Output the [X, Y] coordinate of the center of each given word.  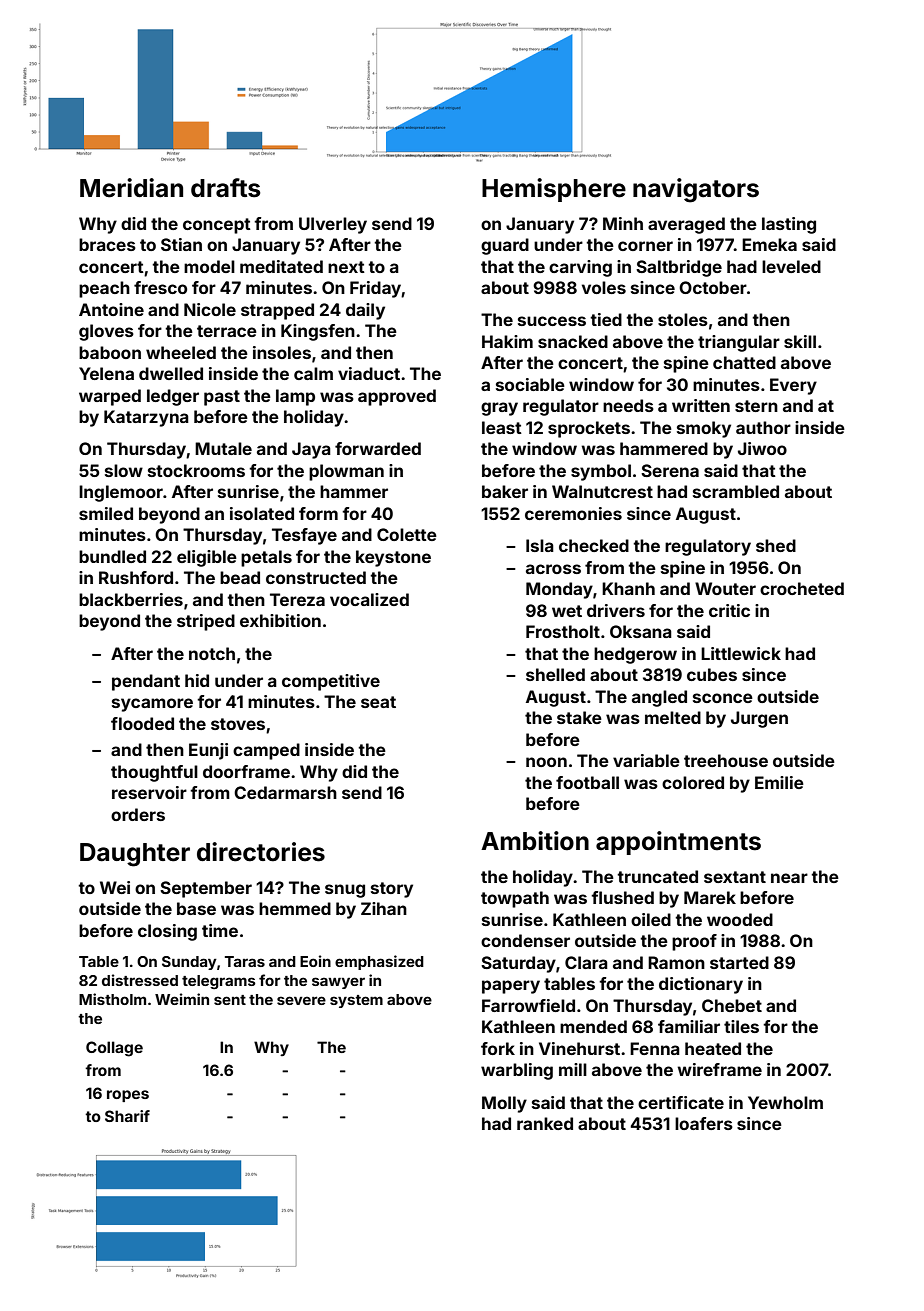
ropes [128, 1096]
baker [505, 491]
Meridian [131, 188]
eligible [207, 558]
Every [793, 386]
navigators [696, 190]
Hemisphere [554, 190]
